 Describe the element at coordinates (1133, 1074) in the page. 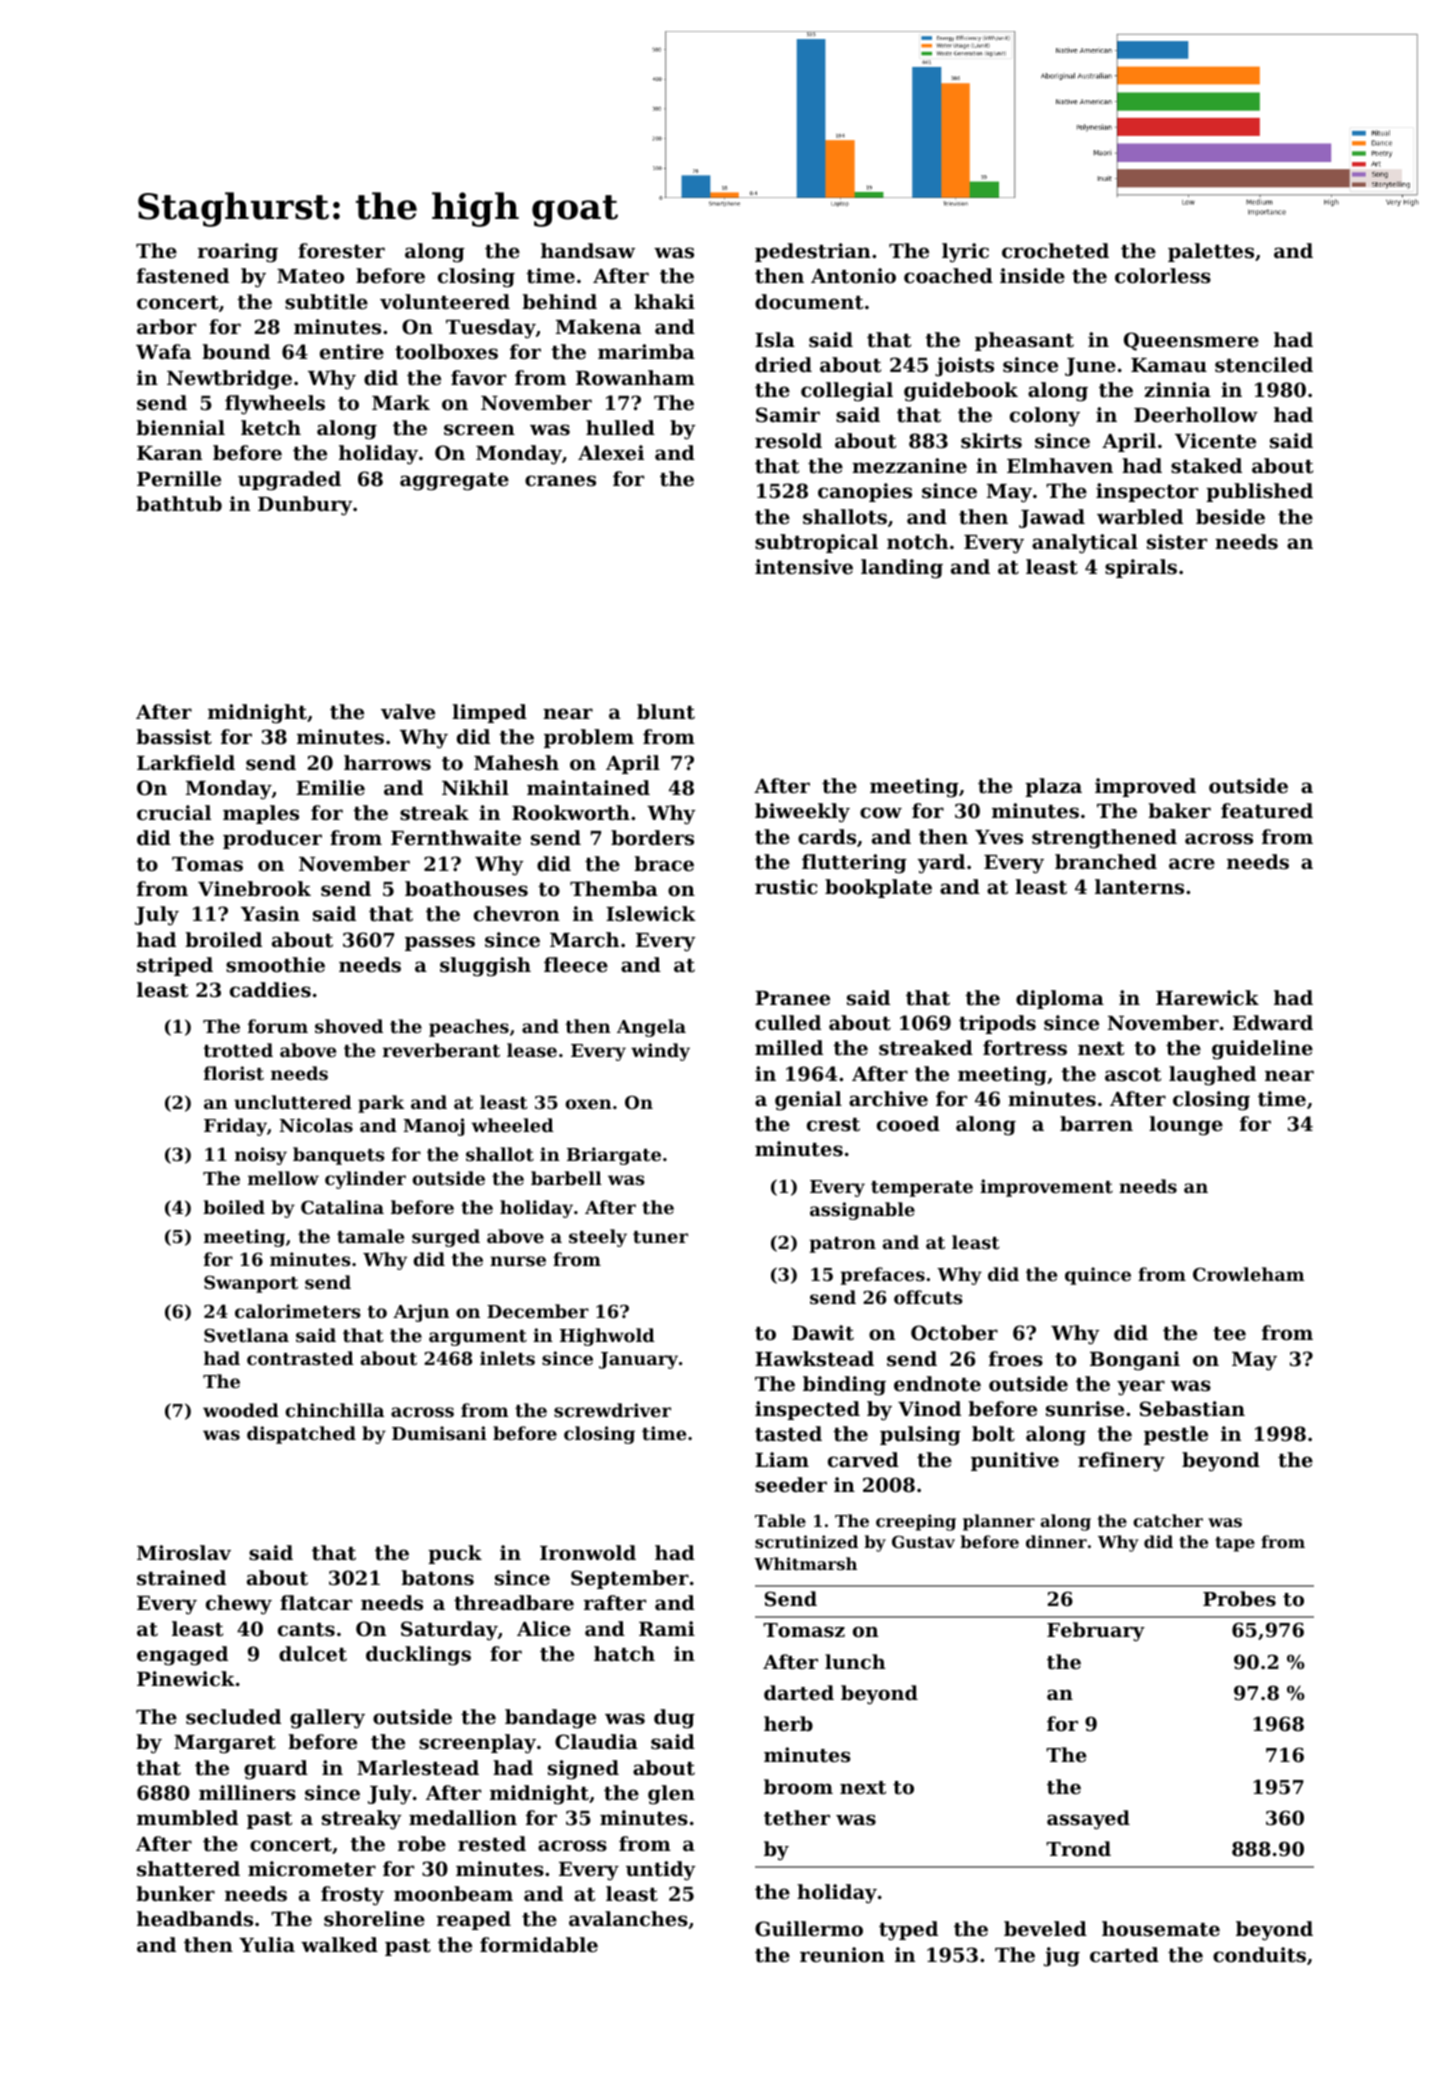

I see `ascot` at that location.
